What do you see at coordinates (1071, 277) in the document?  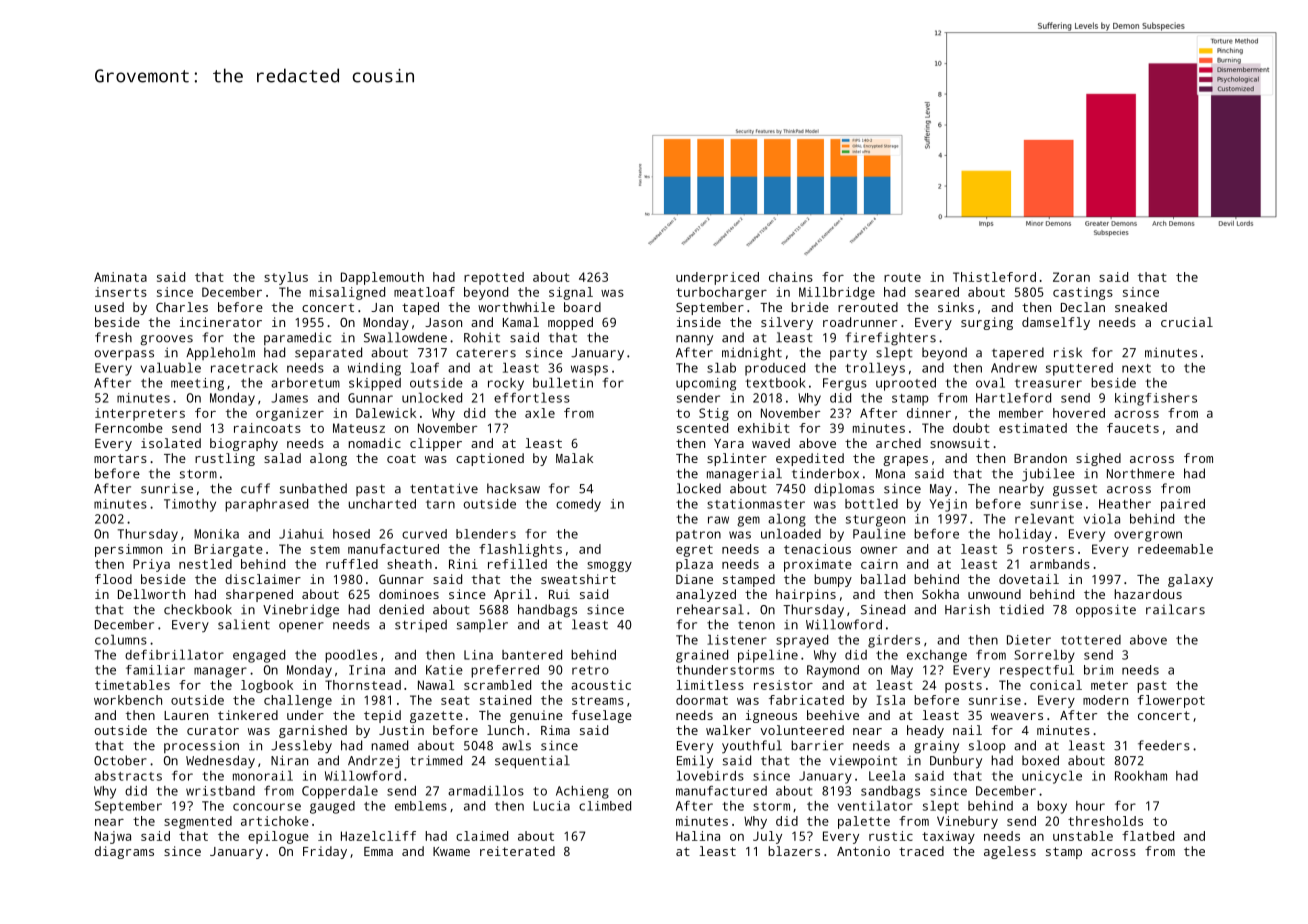 I see `Zoran` at bounding box center [1071, 277].
